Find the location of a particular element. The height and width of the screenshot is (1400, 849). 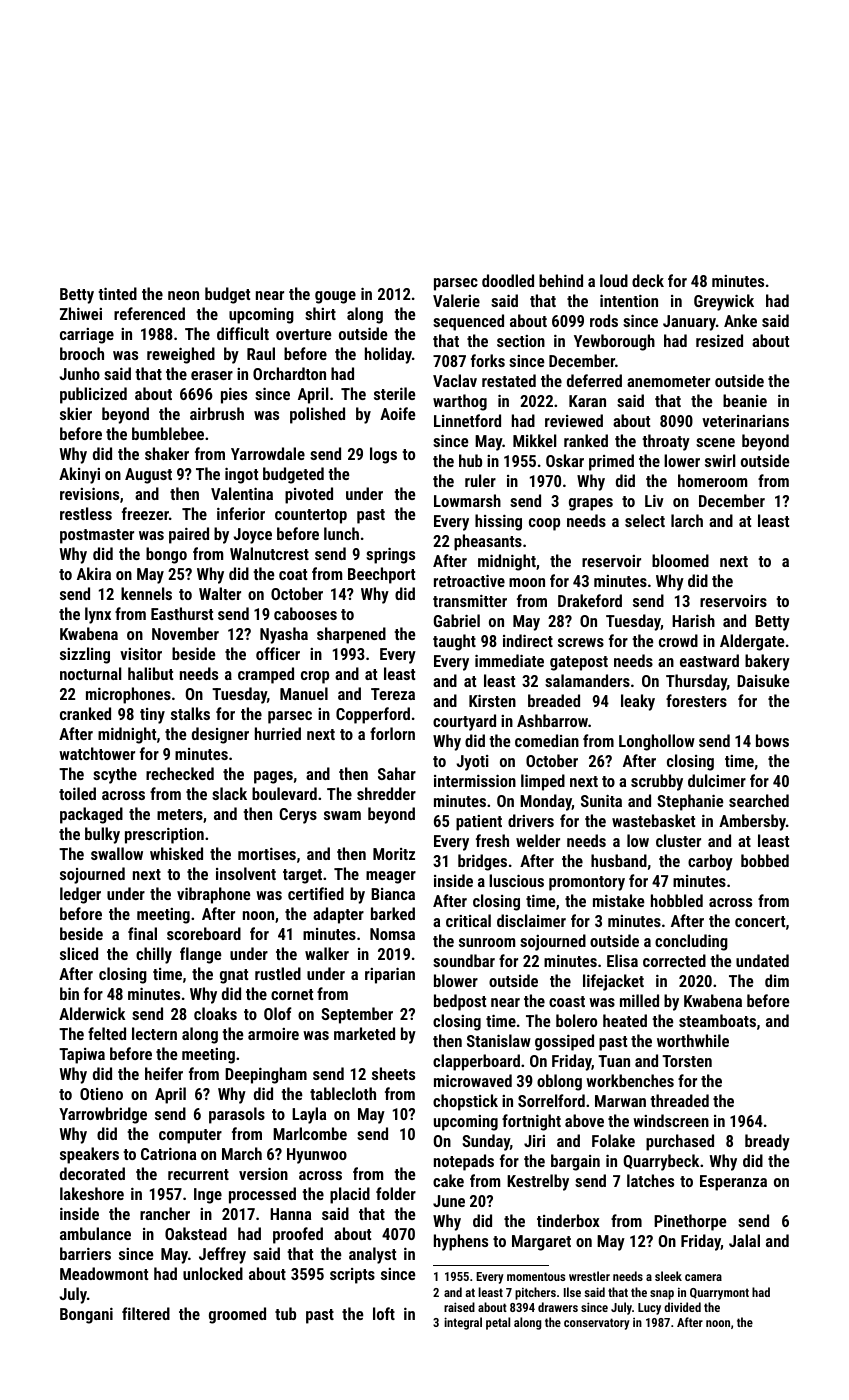

anemometer is located at coordinates (668, 381).
